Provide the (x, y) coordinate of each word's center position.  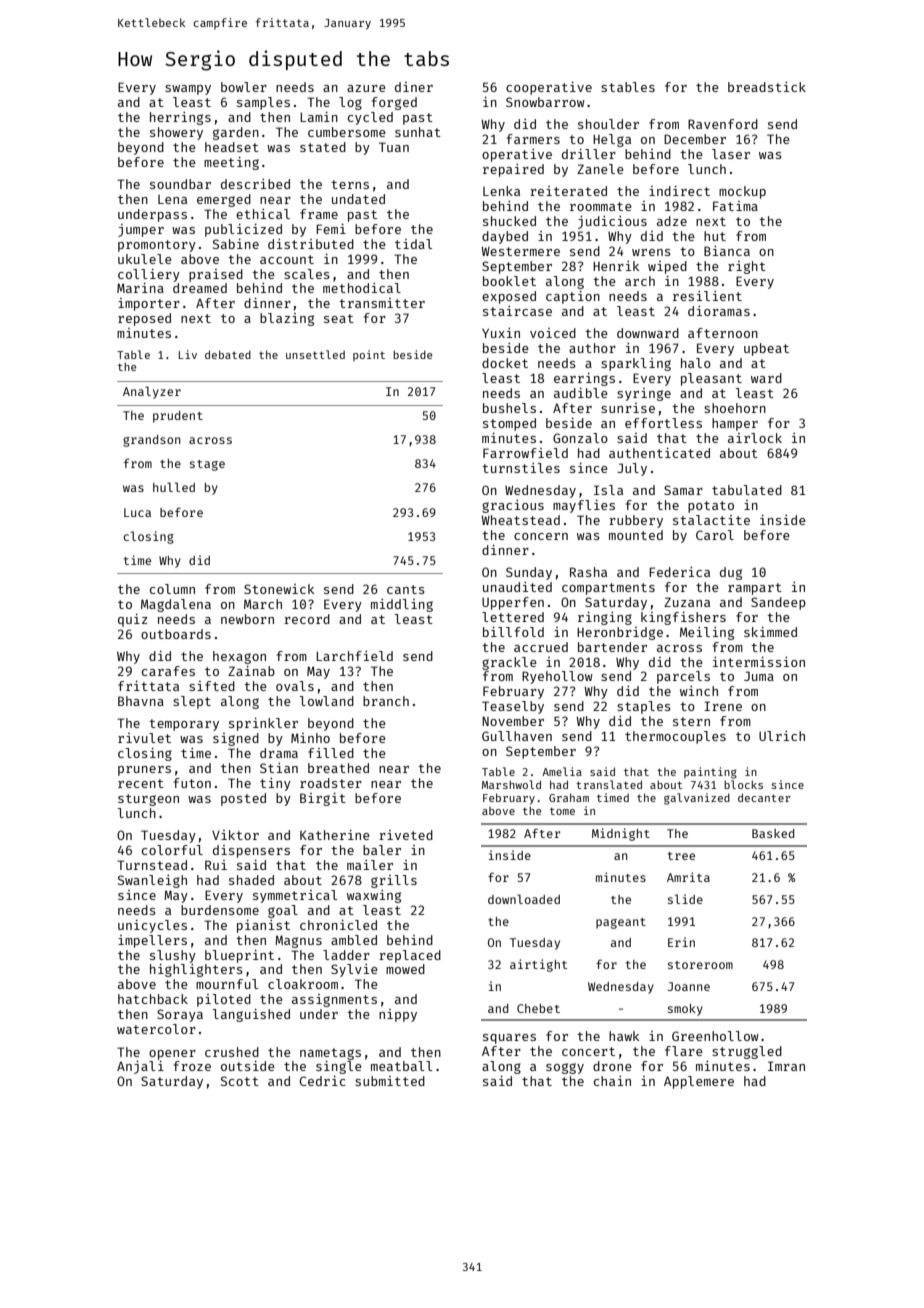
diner (414, 87)
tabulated (747, 490)
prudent (178, 417)
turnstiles (521, 468)
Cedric (322, 1081)
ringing (605, 618)
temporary (184, 725)
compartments (608, 589)
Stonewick (279, 589)
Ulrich (782, 736)
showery (176, 133)
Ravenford (723, 124)
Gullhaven (517, 736)
